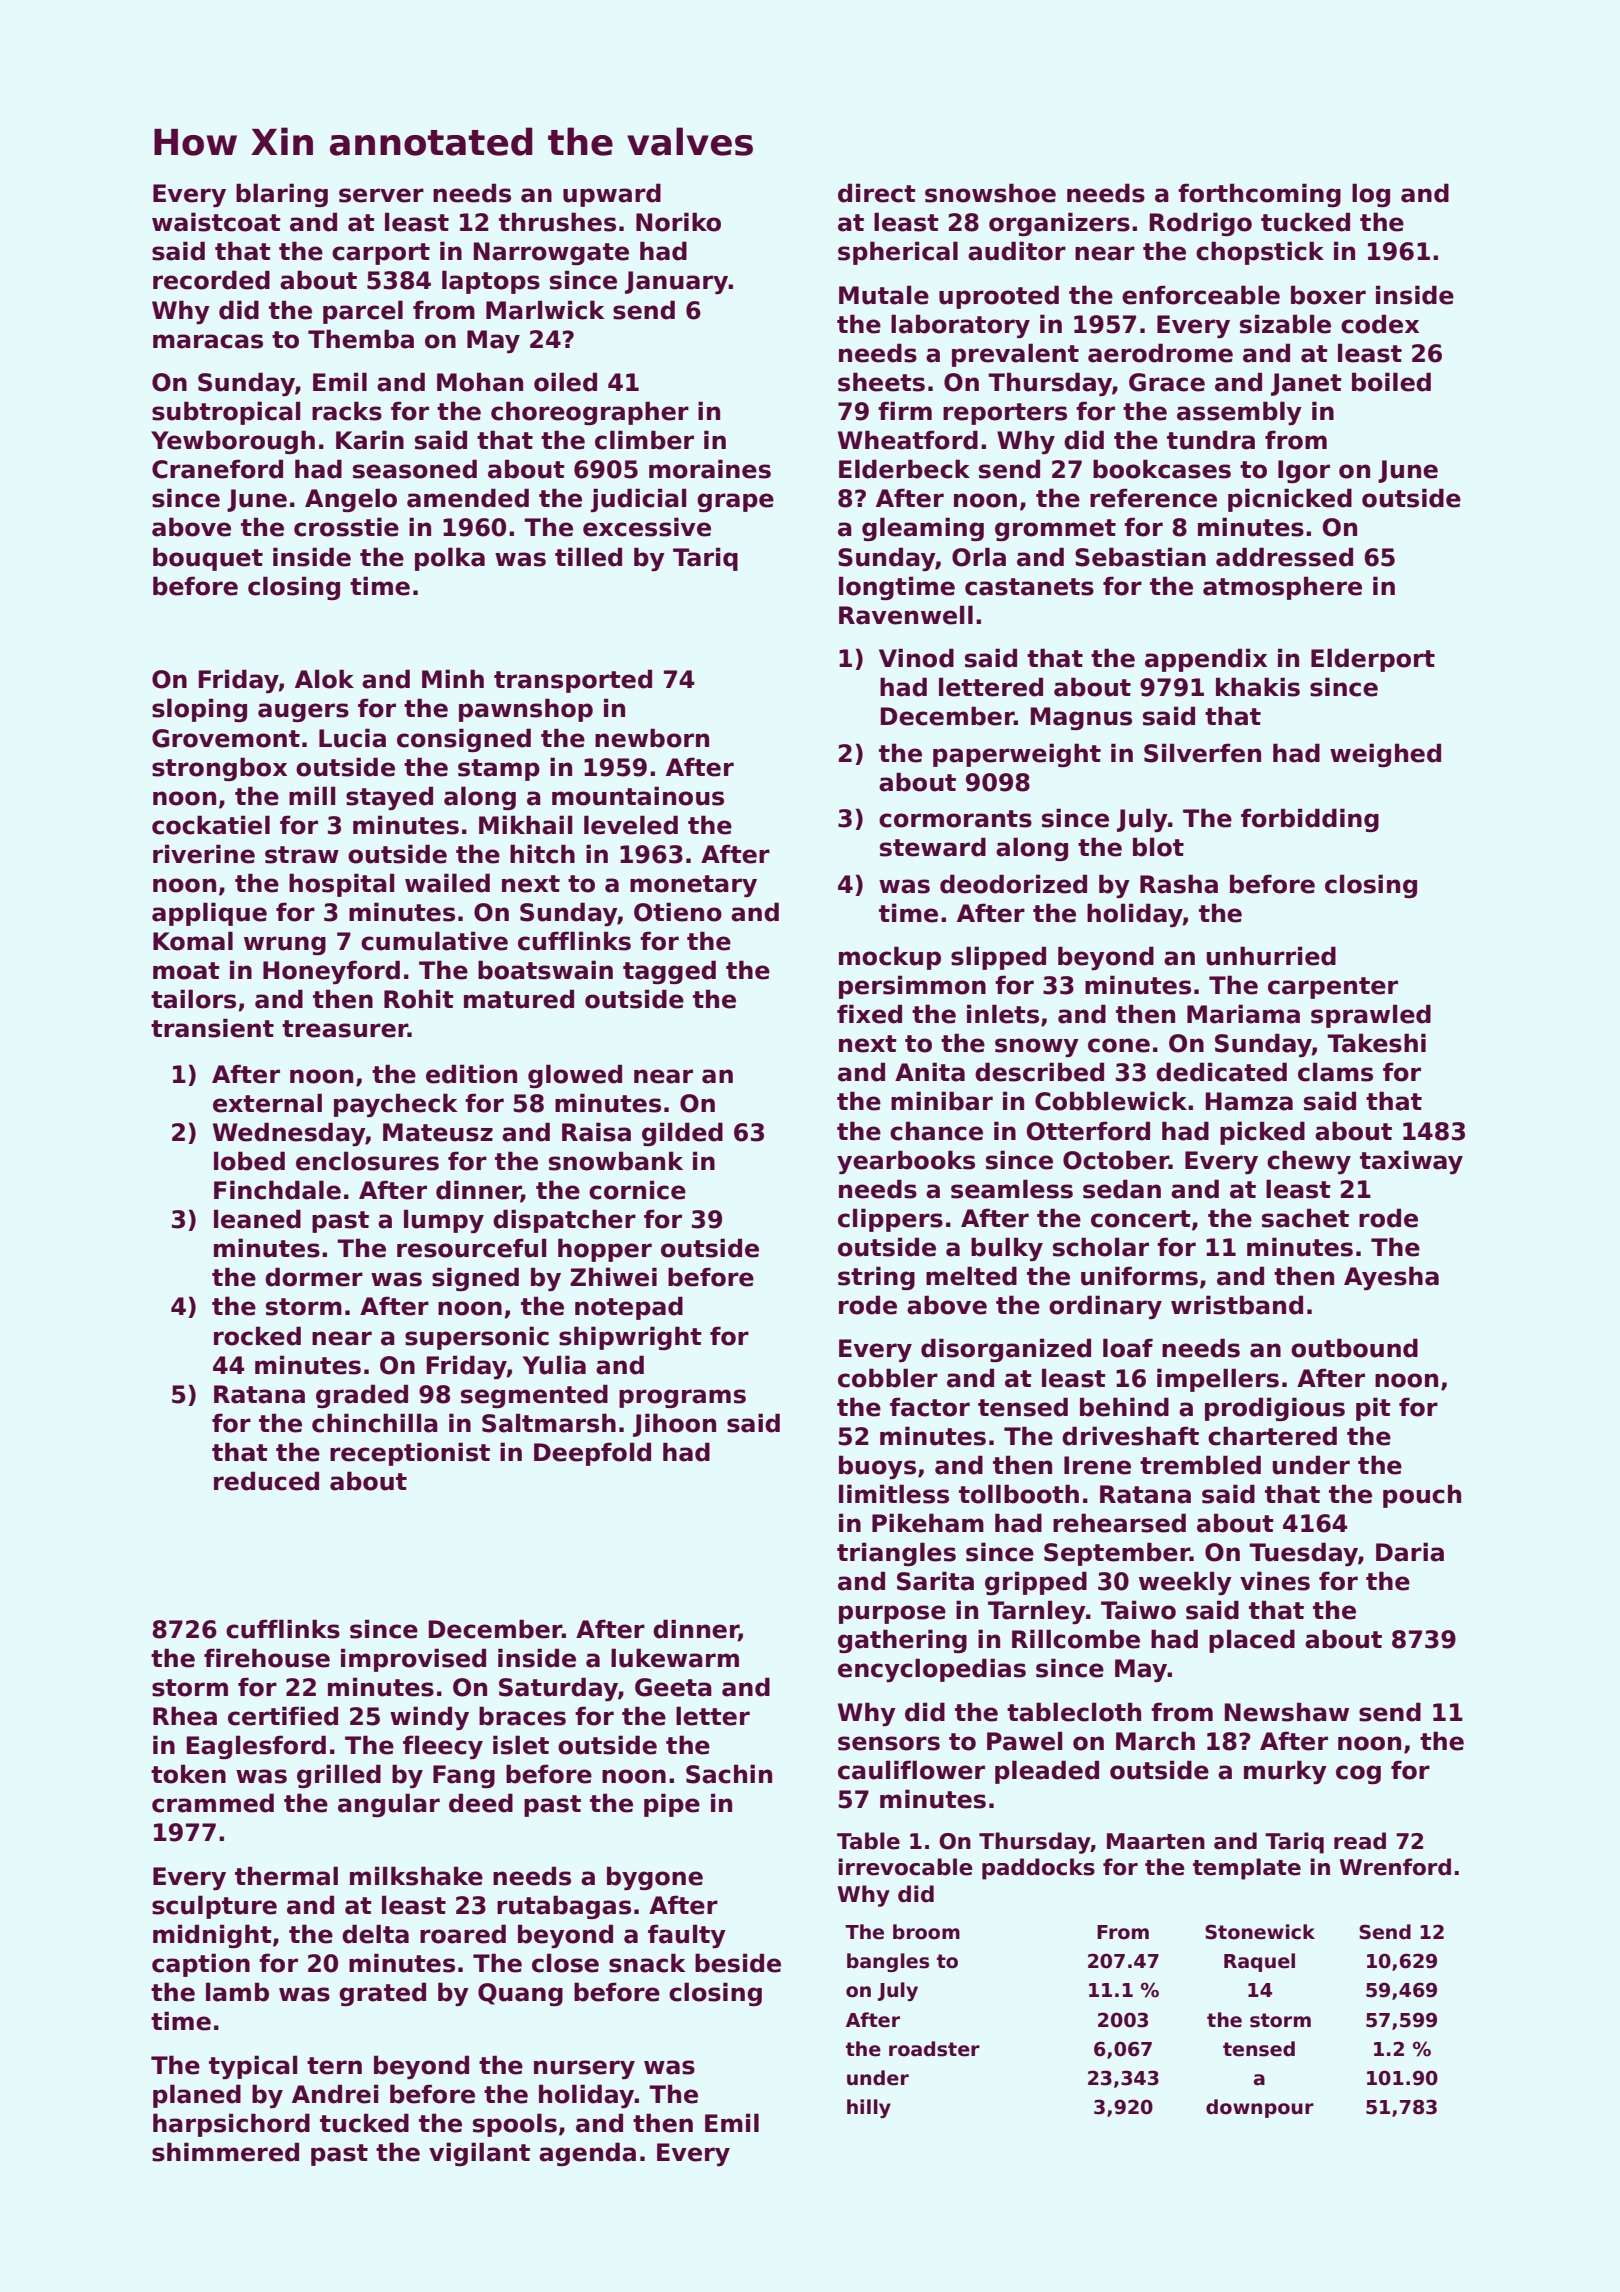 The image size is (1620, 2292). Describe the element at coordinates (612, 195) in the page. I see `upward` at that location.
